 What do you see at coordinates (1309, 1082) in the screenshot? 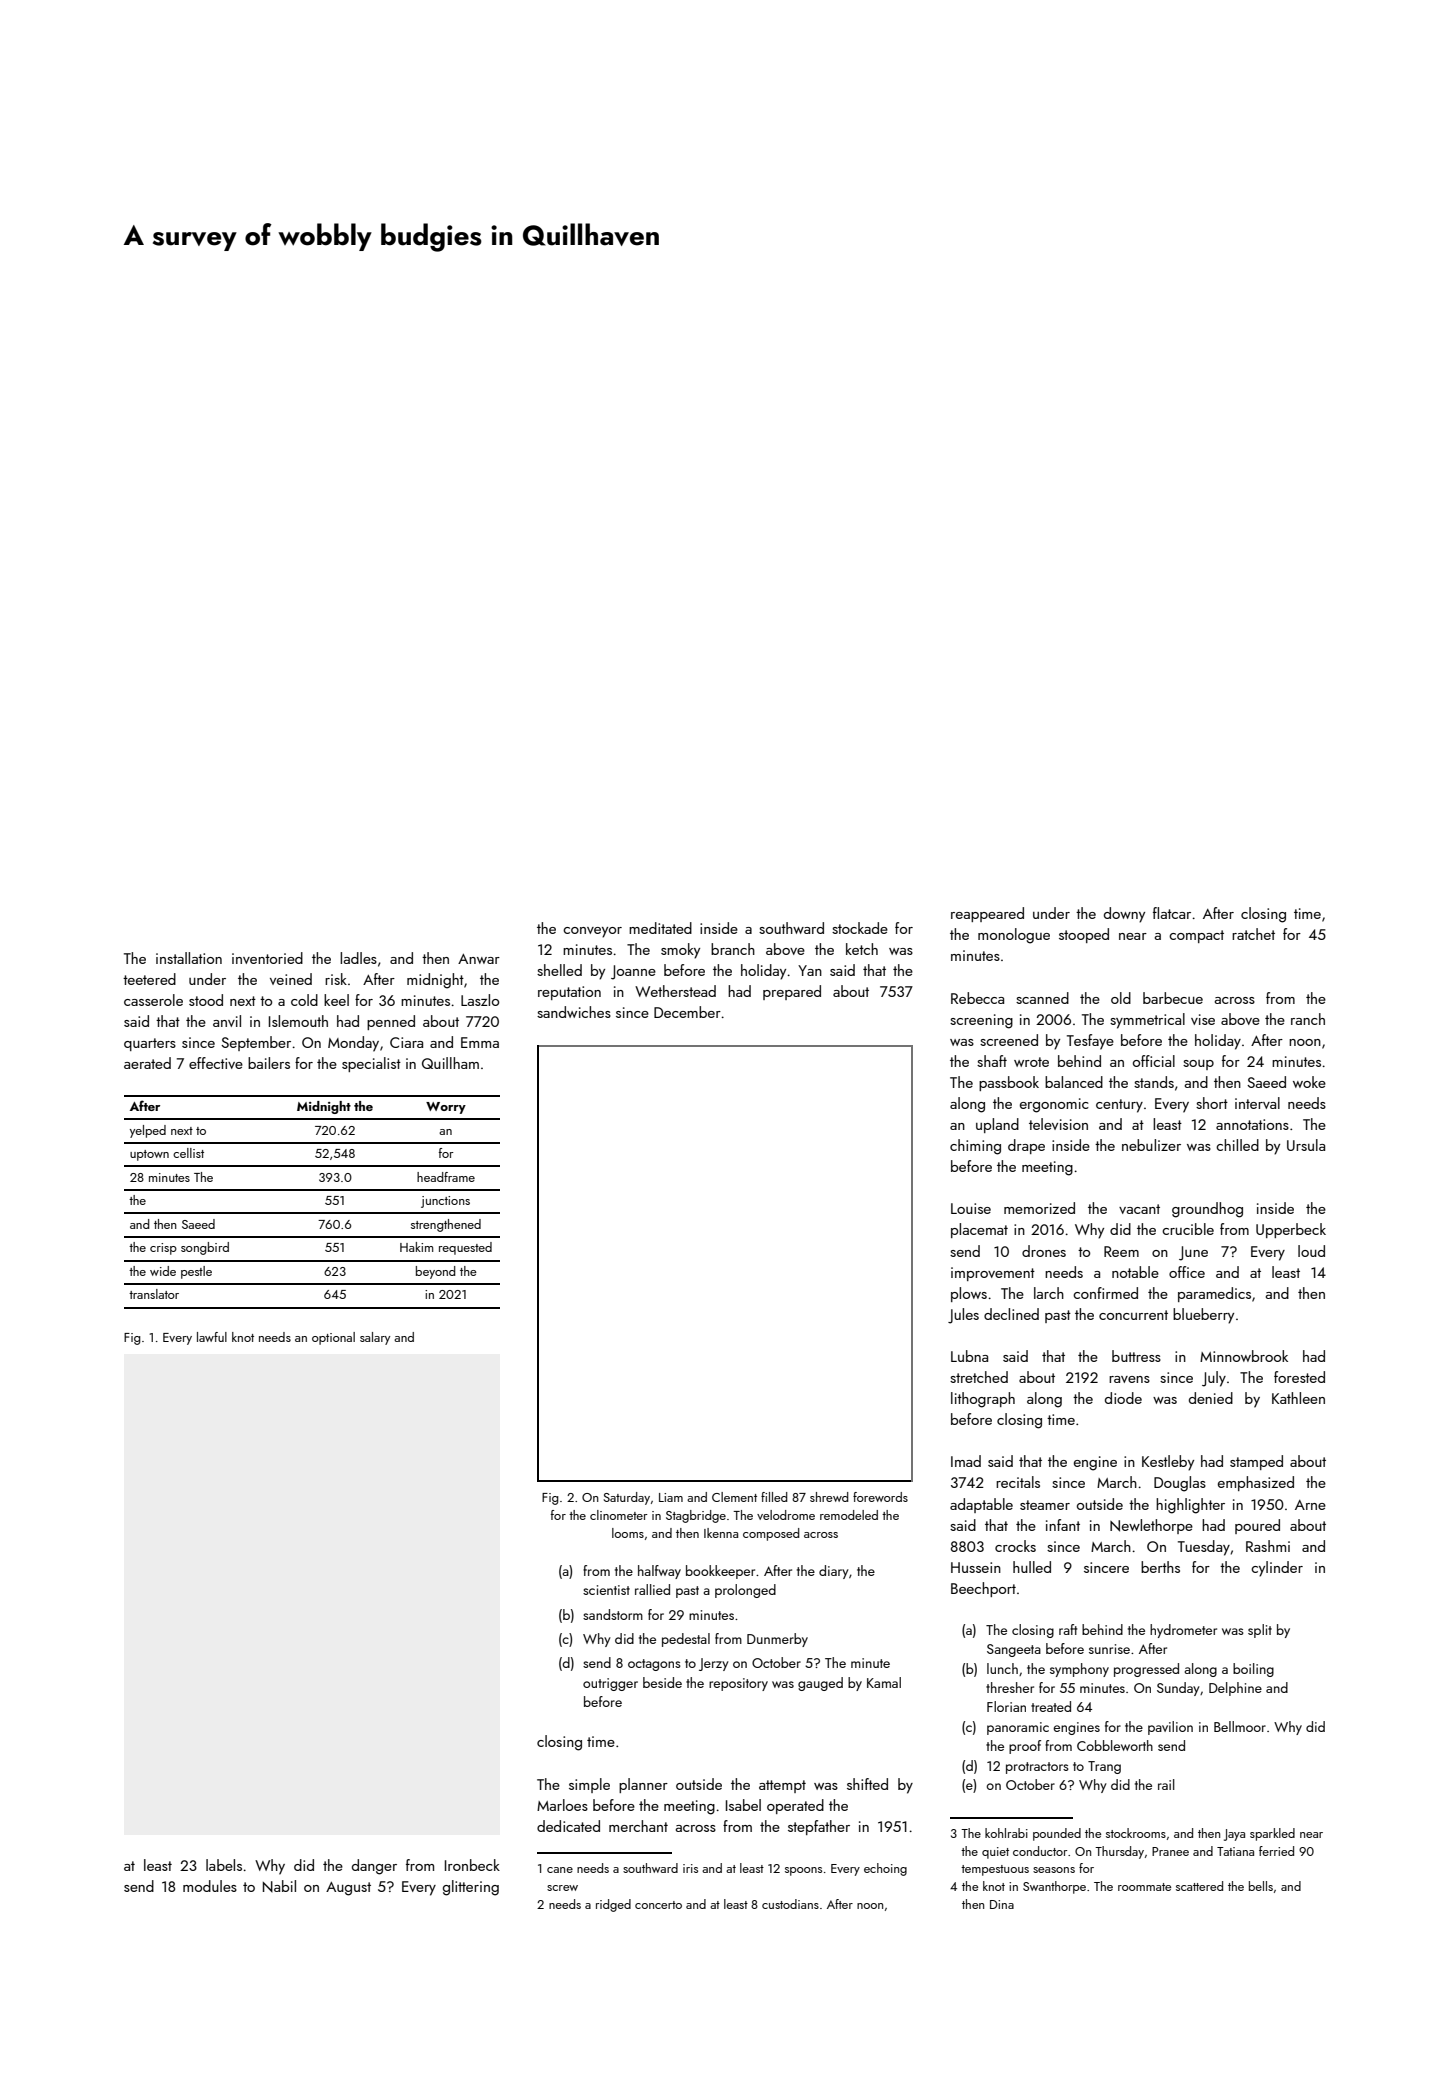
I see `woke` at bounding box center [1309, 1082].
